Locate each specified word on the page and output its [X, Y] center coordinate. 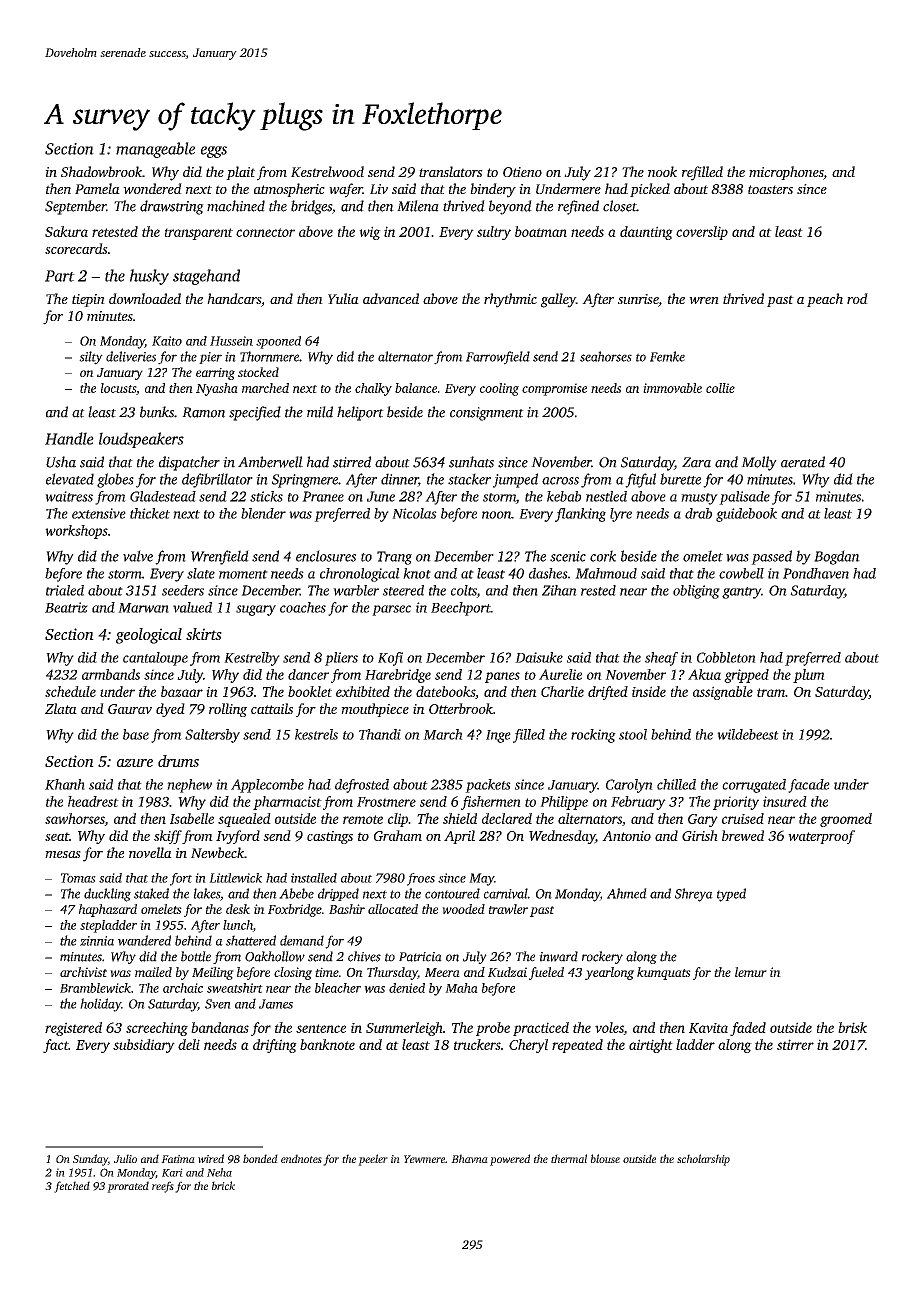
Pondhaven [816, 573]
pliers [341, 659]
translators [451, 171]
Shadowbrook [101, 171]
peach [825, 300]
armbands [111, 674]
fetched [72, 1187]
